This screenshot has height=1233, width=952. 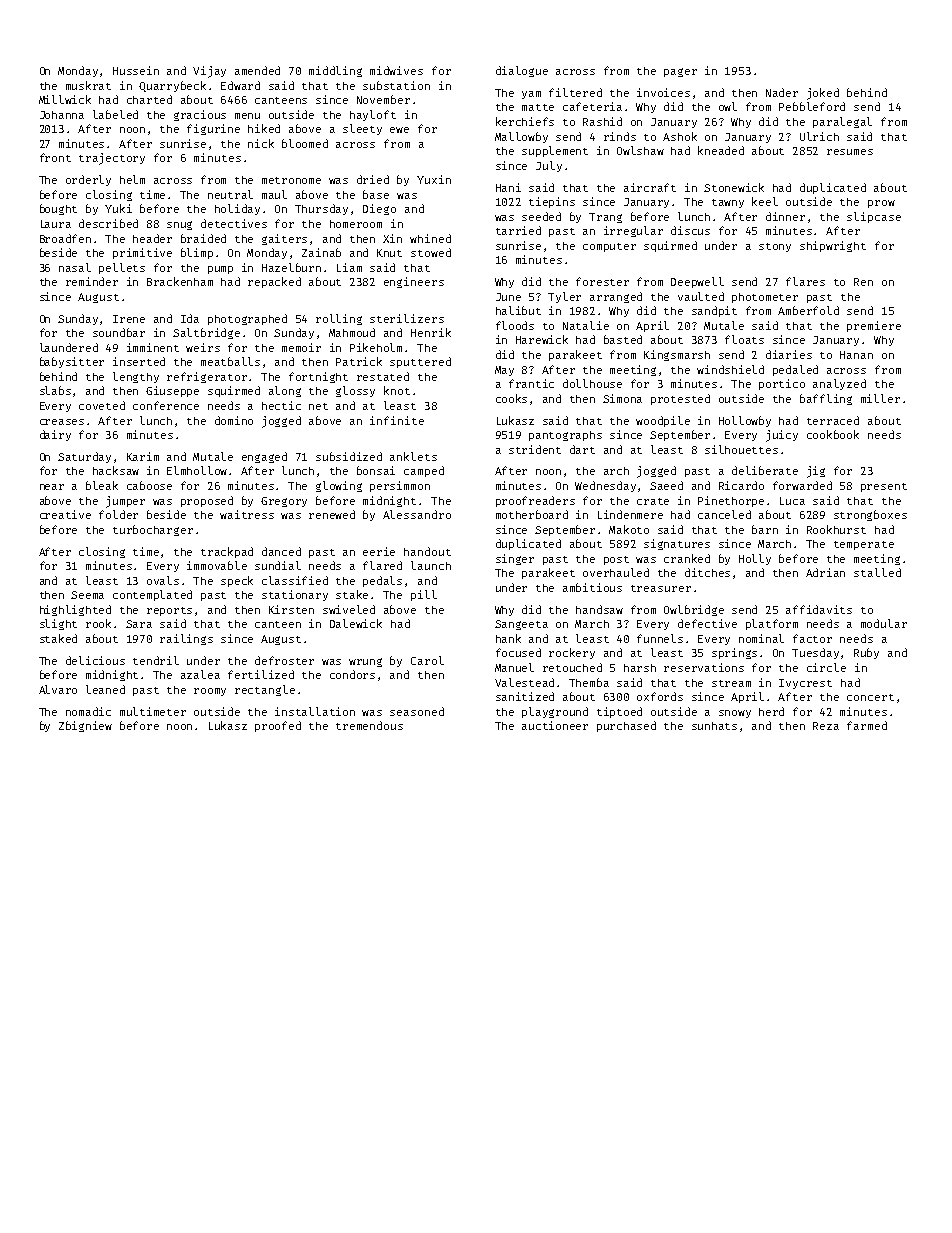 I want to click on affidavits, so click(x=819, y=609).
